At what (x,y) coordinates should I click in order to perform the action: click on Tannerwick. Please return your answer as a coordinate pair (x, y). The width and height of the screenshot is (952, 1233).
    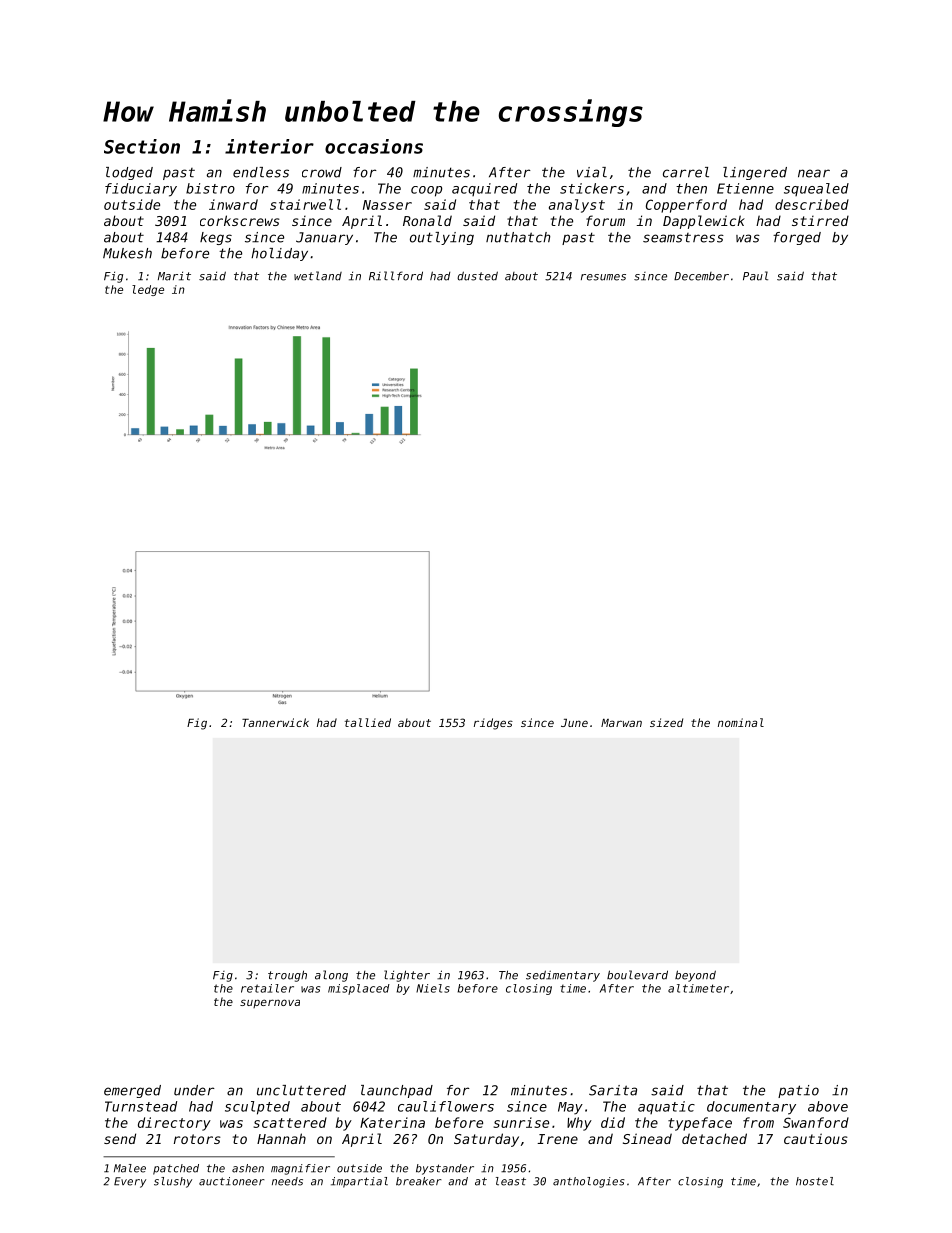
    Looking at the image, I should click on (275, 722).
